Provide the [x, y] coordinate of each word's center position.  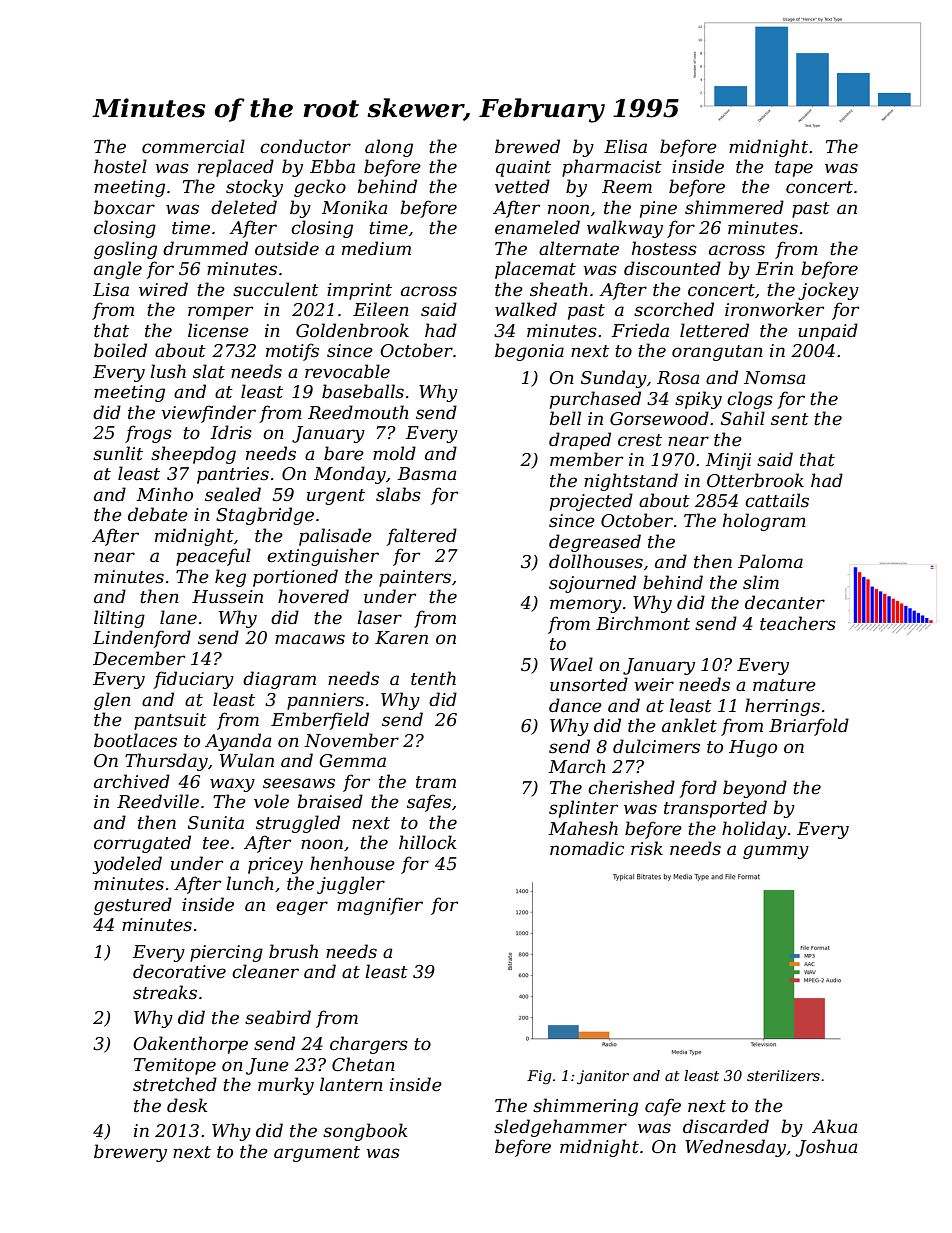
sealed [233, 494]
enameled [537, 227]
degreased [595, 543]
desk [187, 1105]
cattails [777, 500]
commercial [193, 146]
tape [794, 169]
